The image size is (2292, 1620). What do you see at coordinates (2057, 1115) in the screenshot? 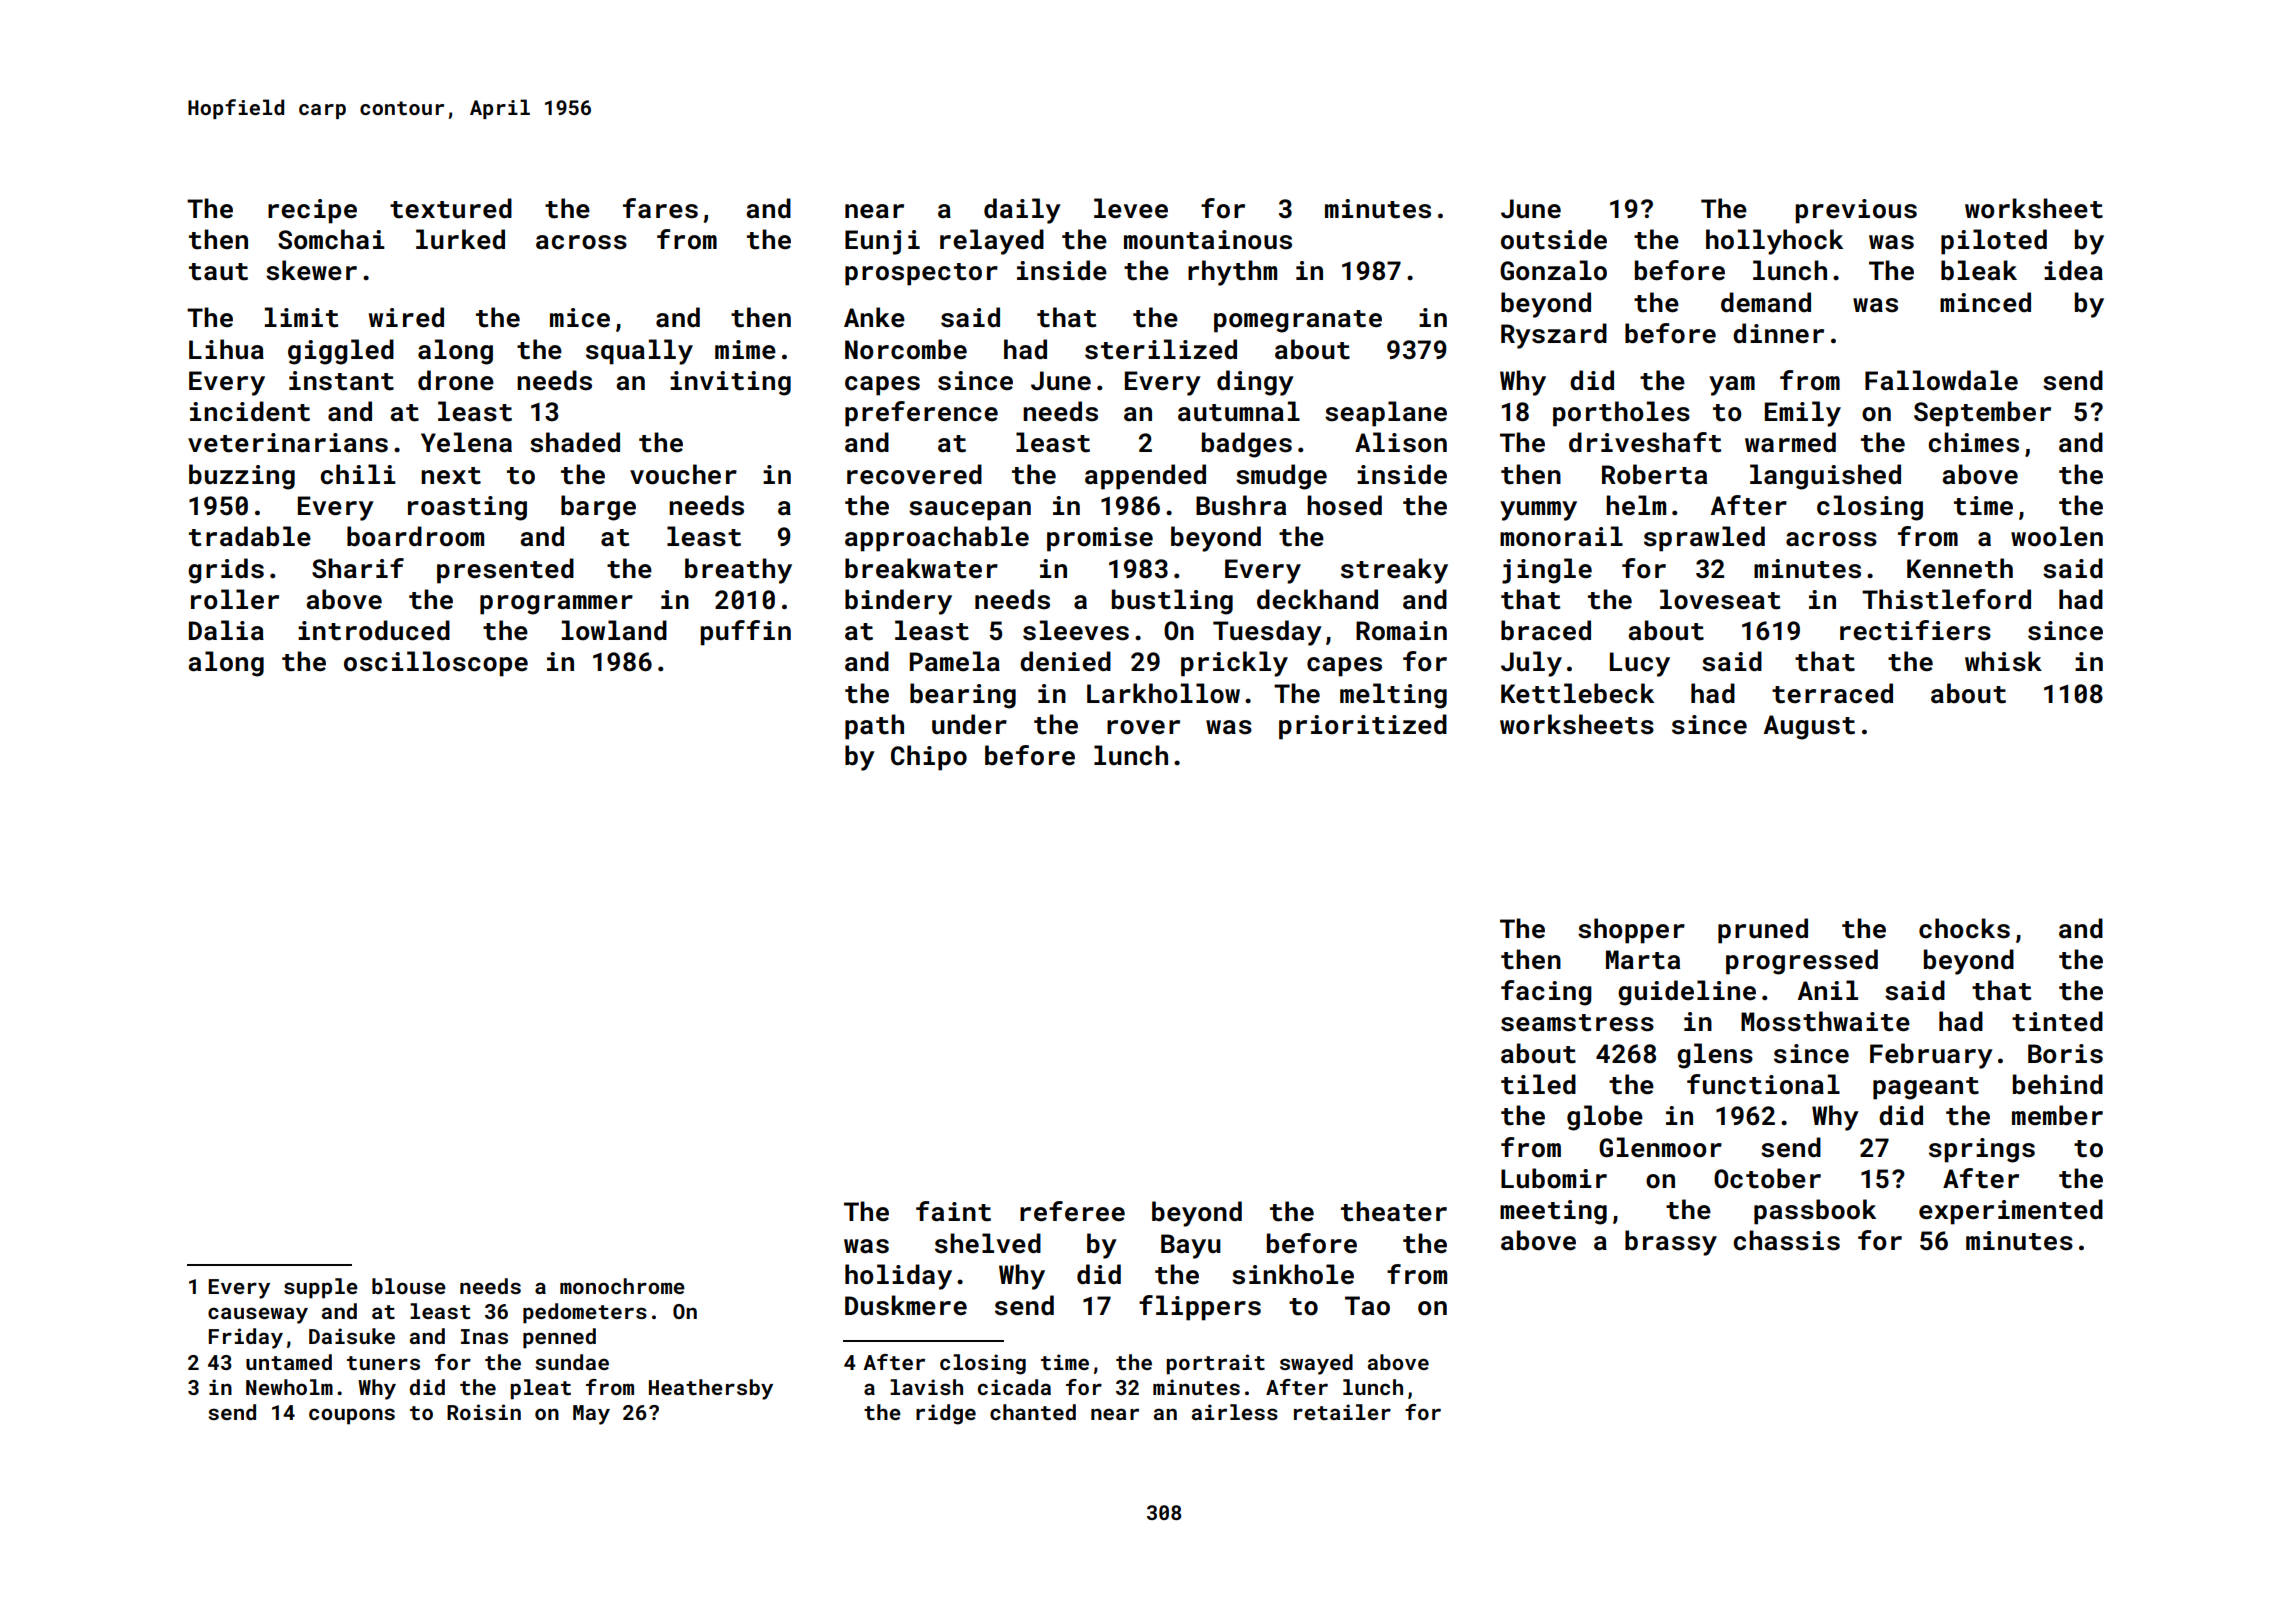
I see `member` at bounding box center [2057, 1115].
